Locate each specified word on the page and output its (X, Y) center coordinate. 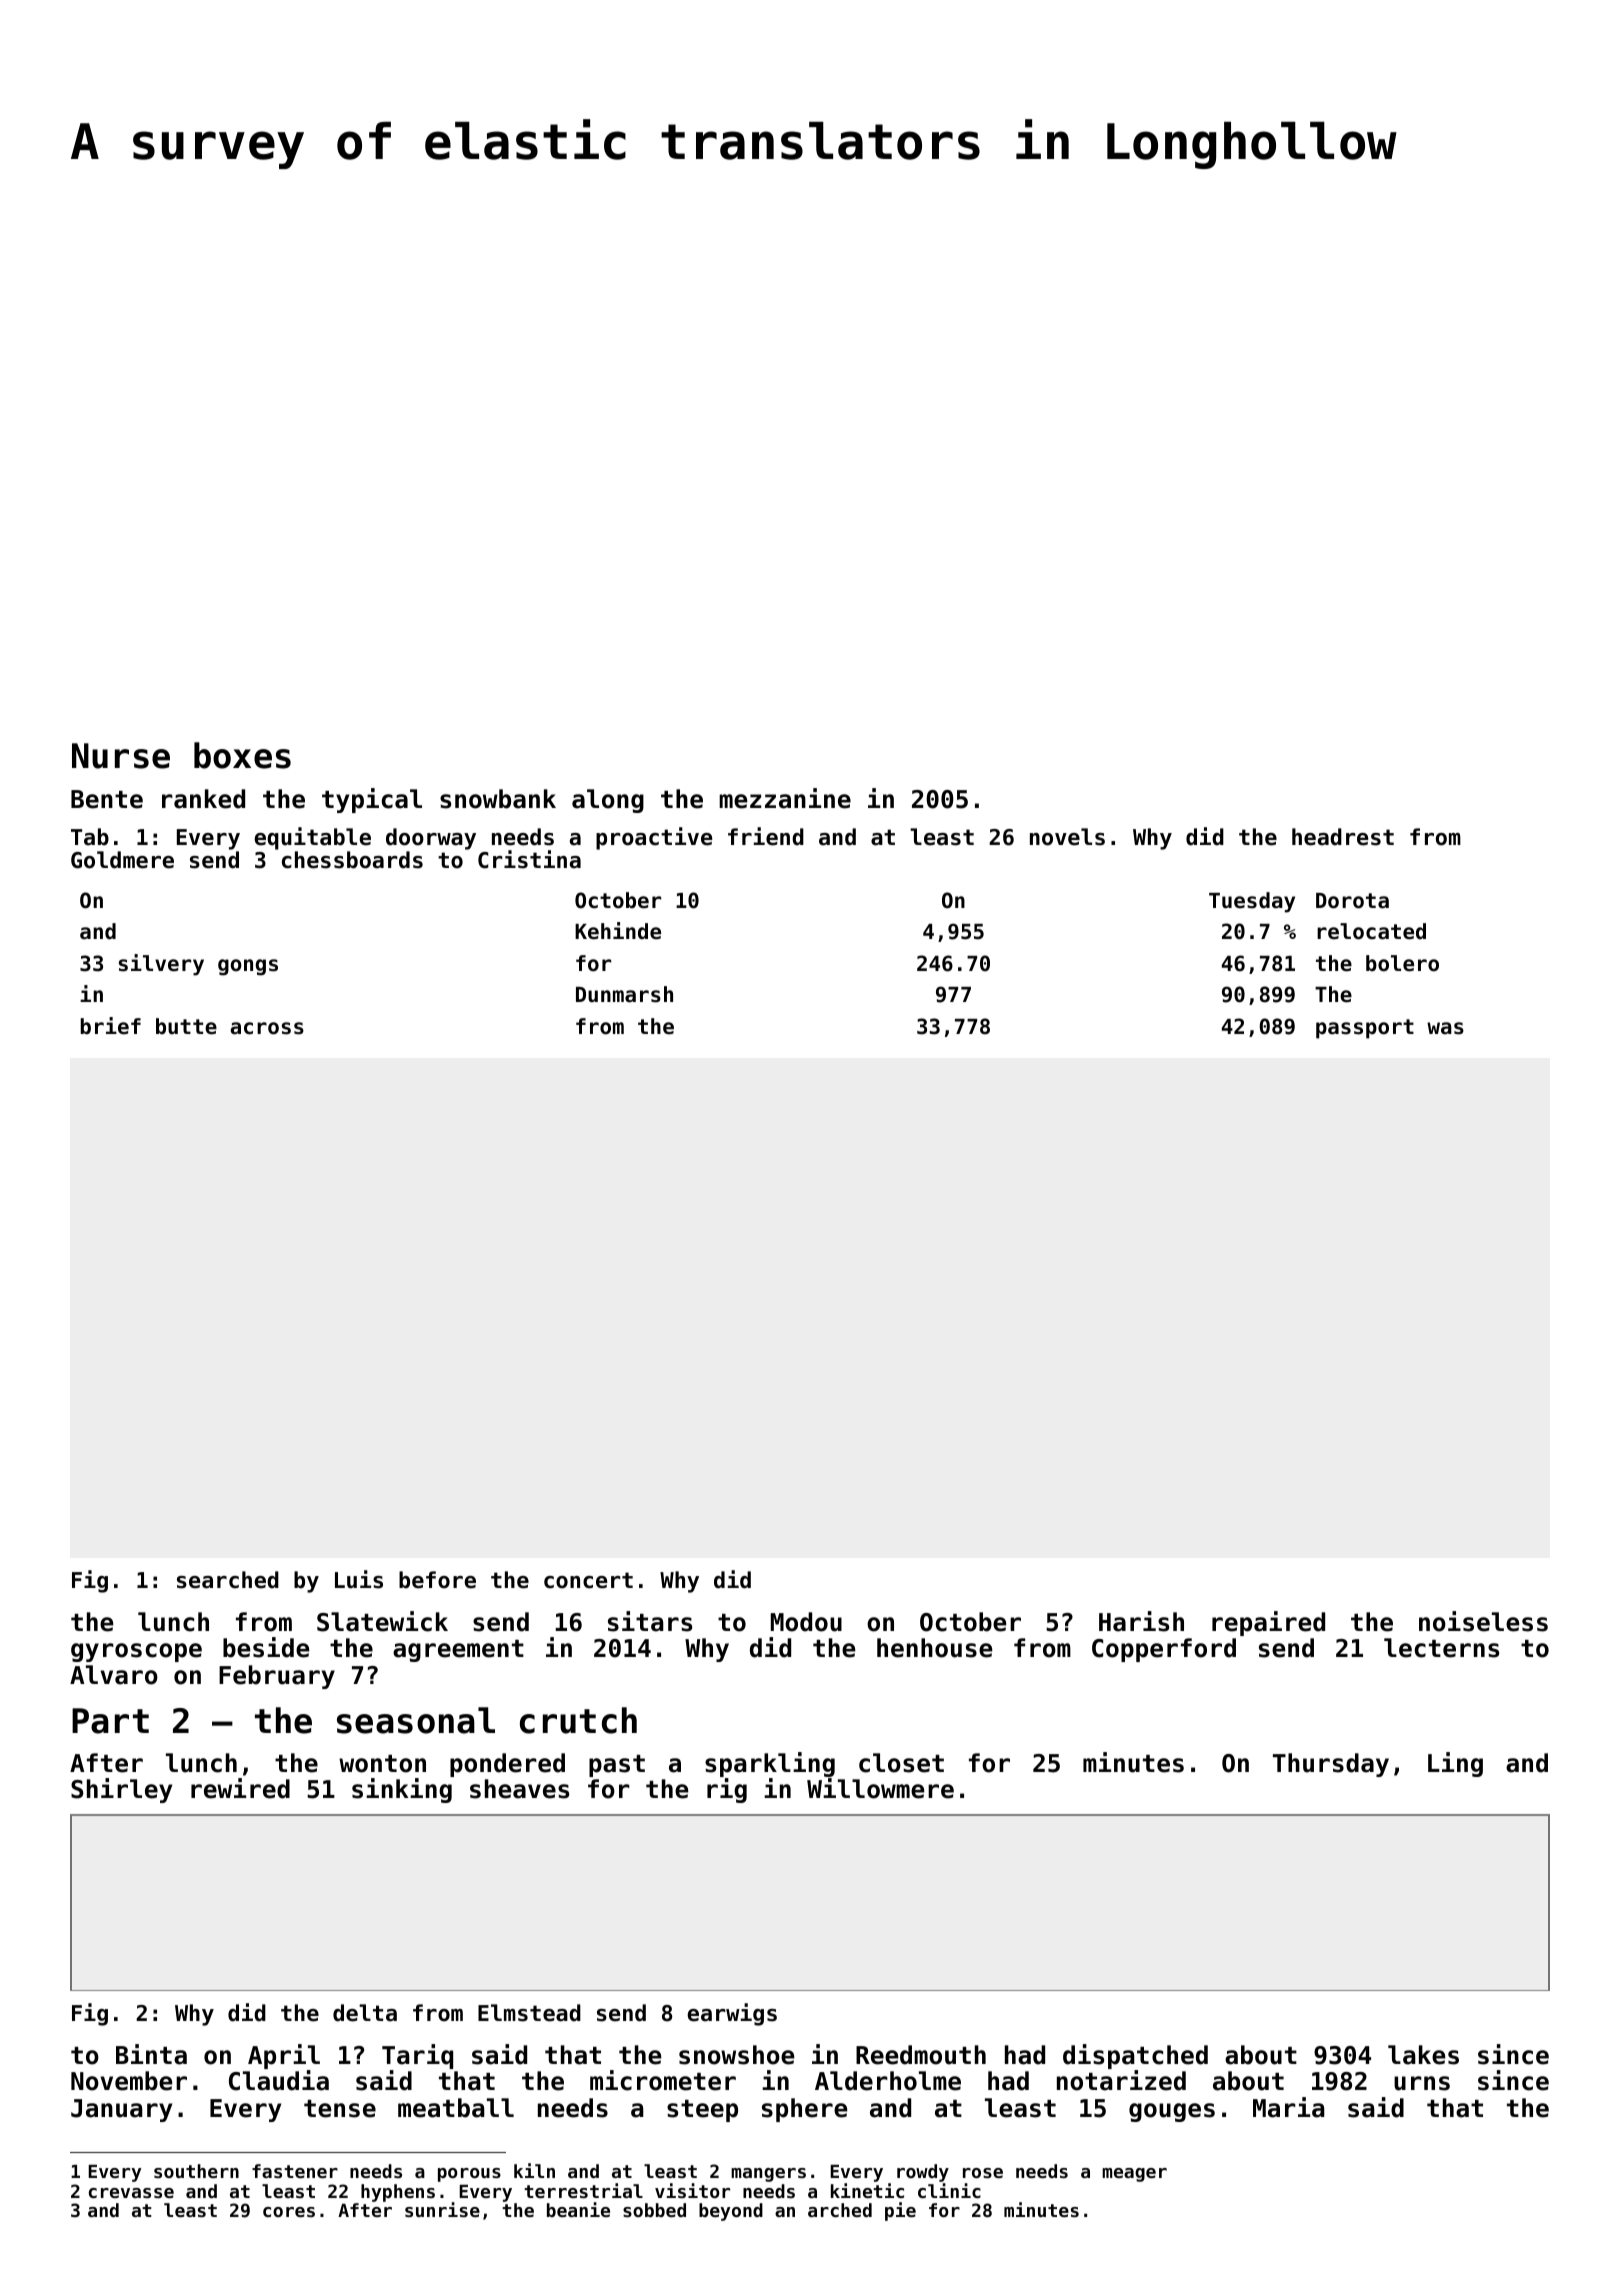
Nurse (121, 756)
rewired (240, 1788)
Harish (1141, 1621)
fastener (295, 2171)
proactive (654, 838)
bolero (1402, 963)
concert (588, 1580)
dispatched (1135, 2056)
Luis (359, 1579)
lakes (1423, 2055)
